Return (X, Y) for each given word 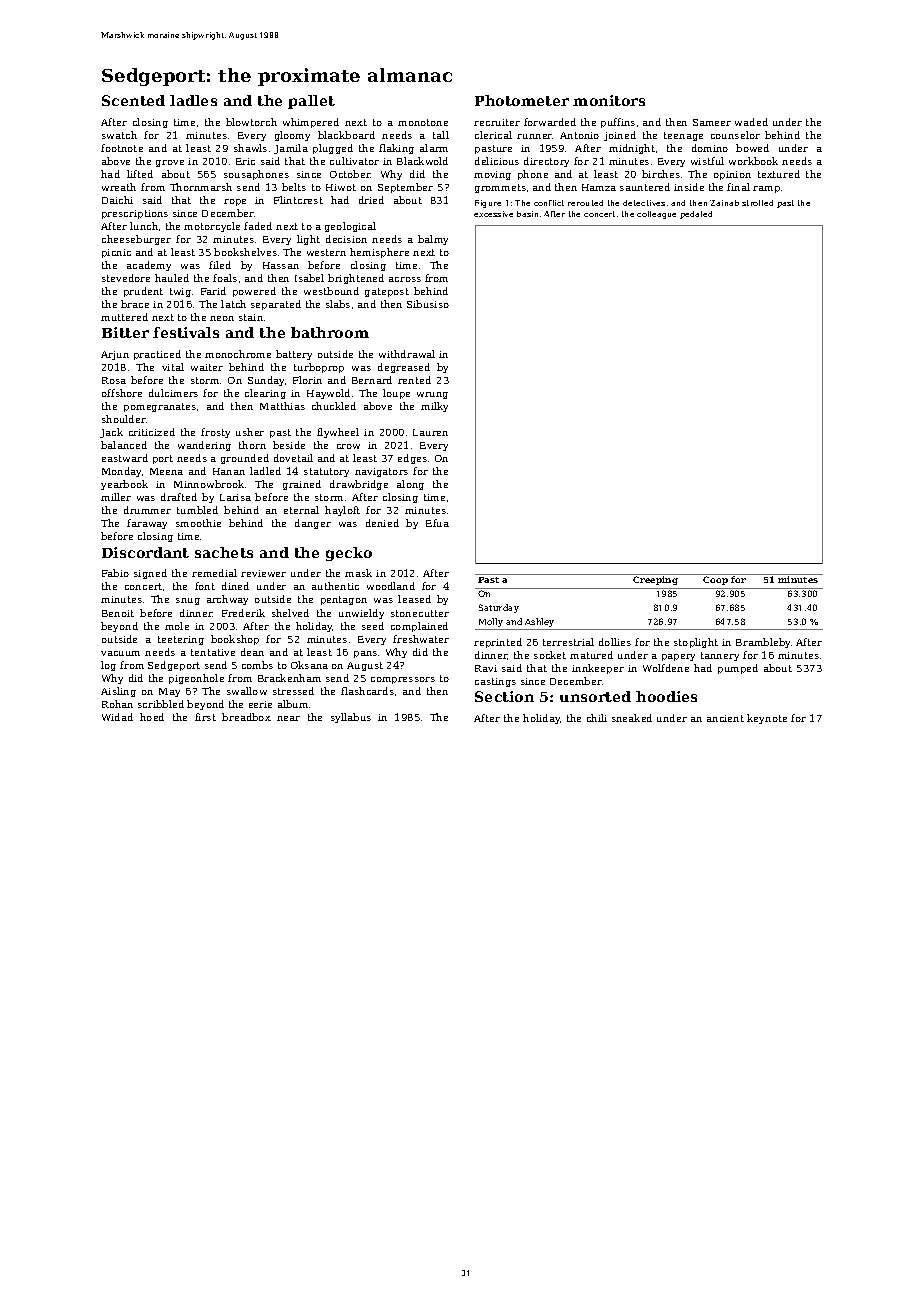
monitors (609, 100)
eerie (260, 704)
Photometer (522, 100)
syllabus (351, 718)
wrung (432, 395)
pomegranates (160, 407)
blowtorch (251, 122)
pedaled (696, 215)
